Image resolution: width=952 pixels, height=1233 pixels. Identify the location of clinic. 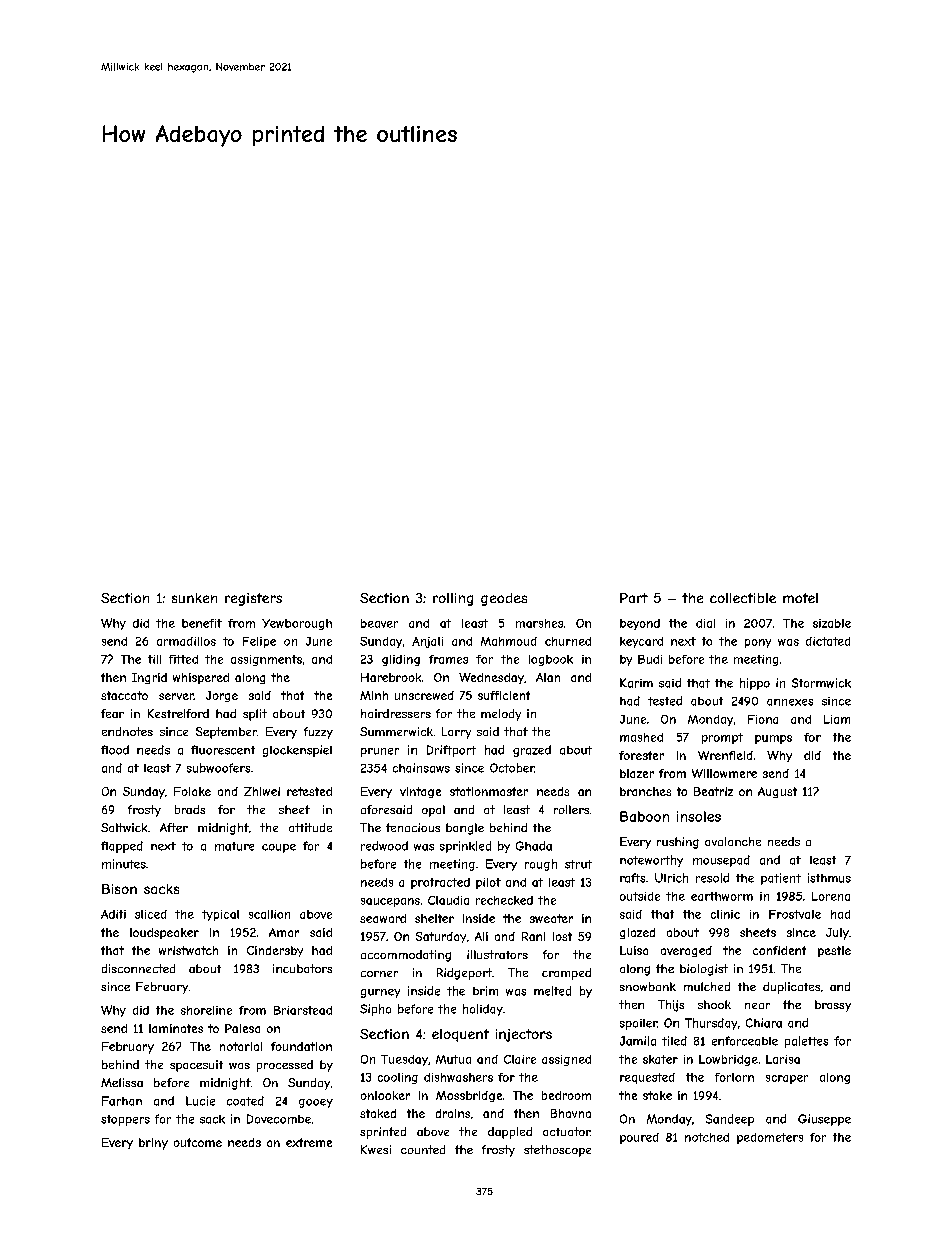
(725, 914).
